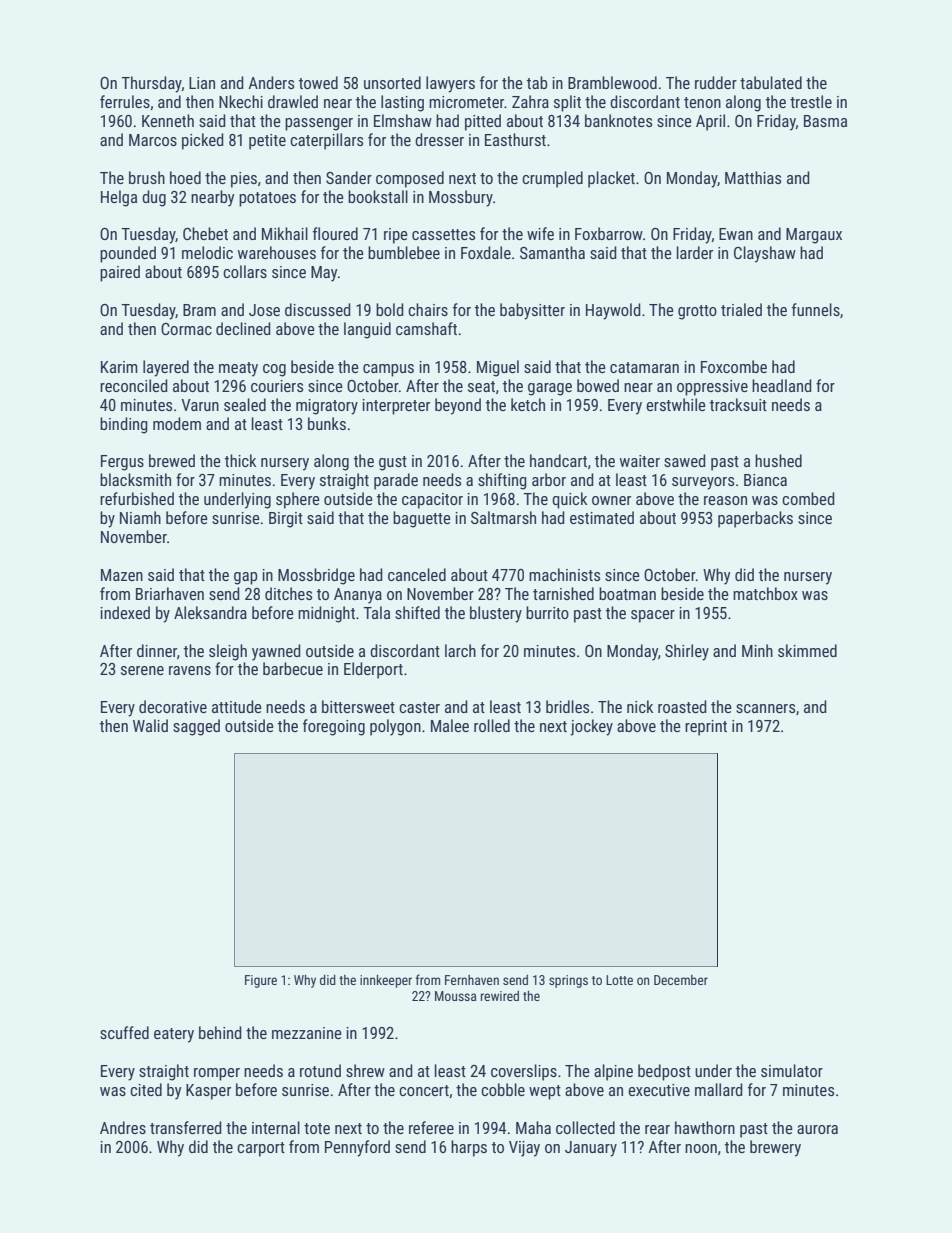 This screenshot has height=1233, width=952. I want to click on jockey, so click(591, 727).
